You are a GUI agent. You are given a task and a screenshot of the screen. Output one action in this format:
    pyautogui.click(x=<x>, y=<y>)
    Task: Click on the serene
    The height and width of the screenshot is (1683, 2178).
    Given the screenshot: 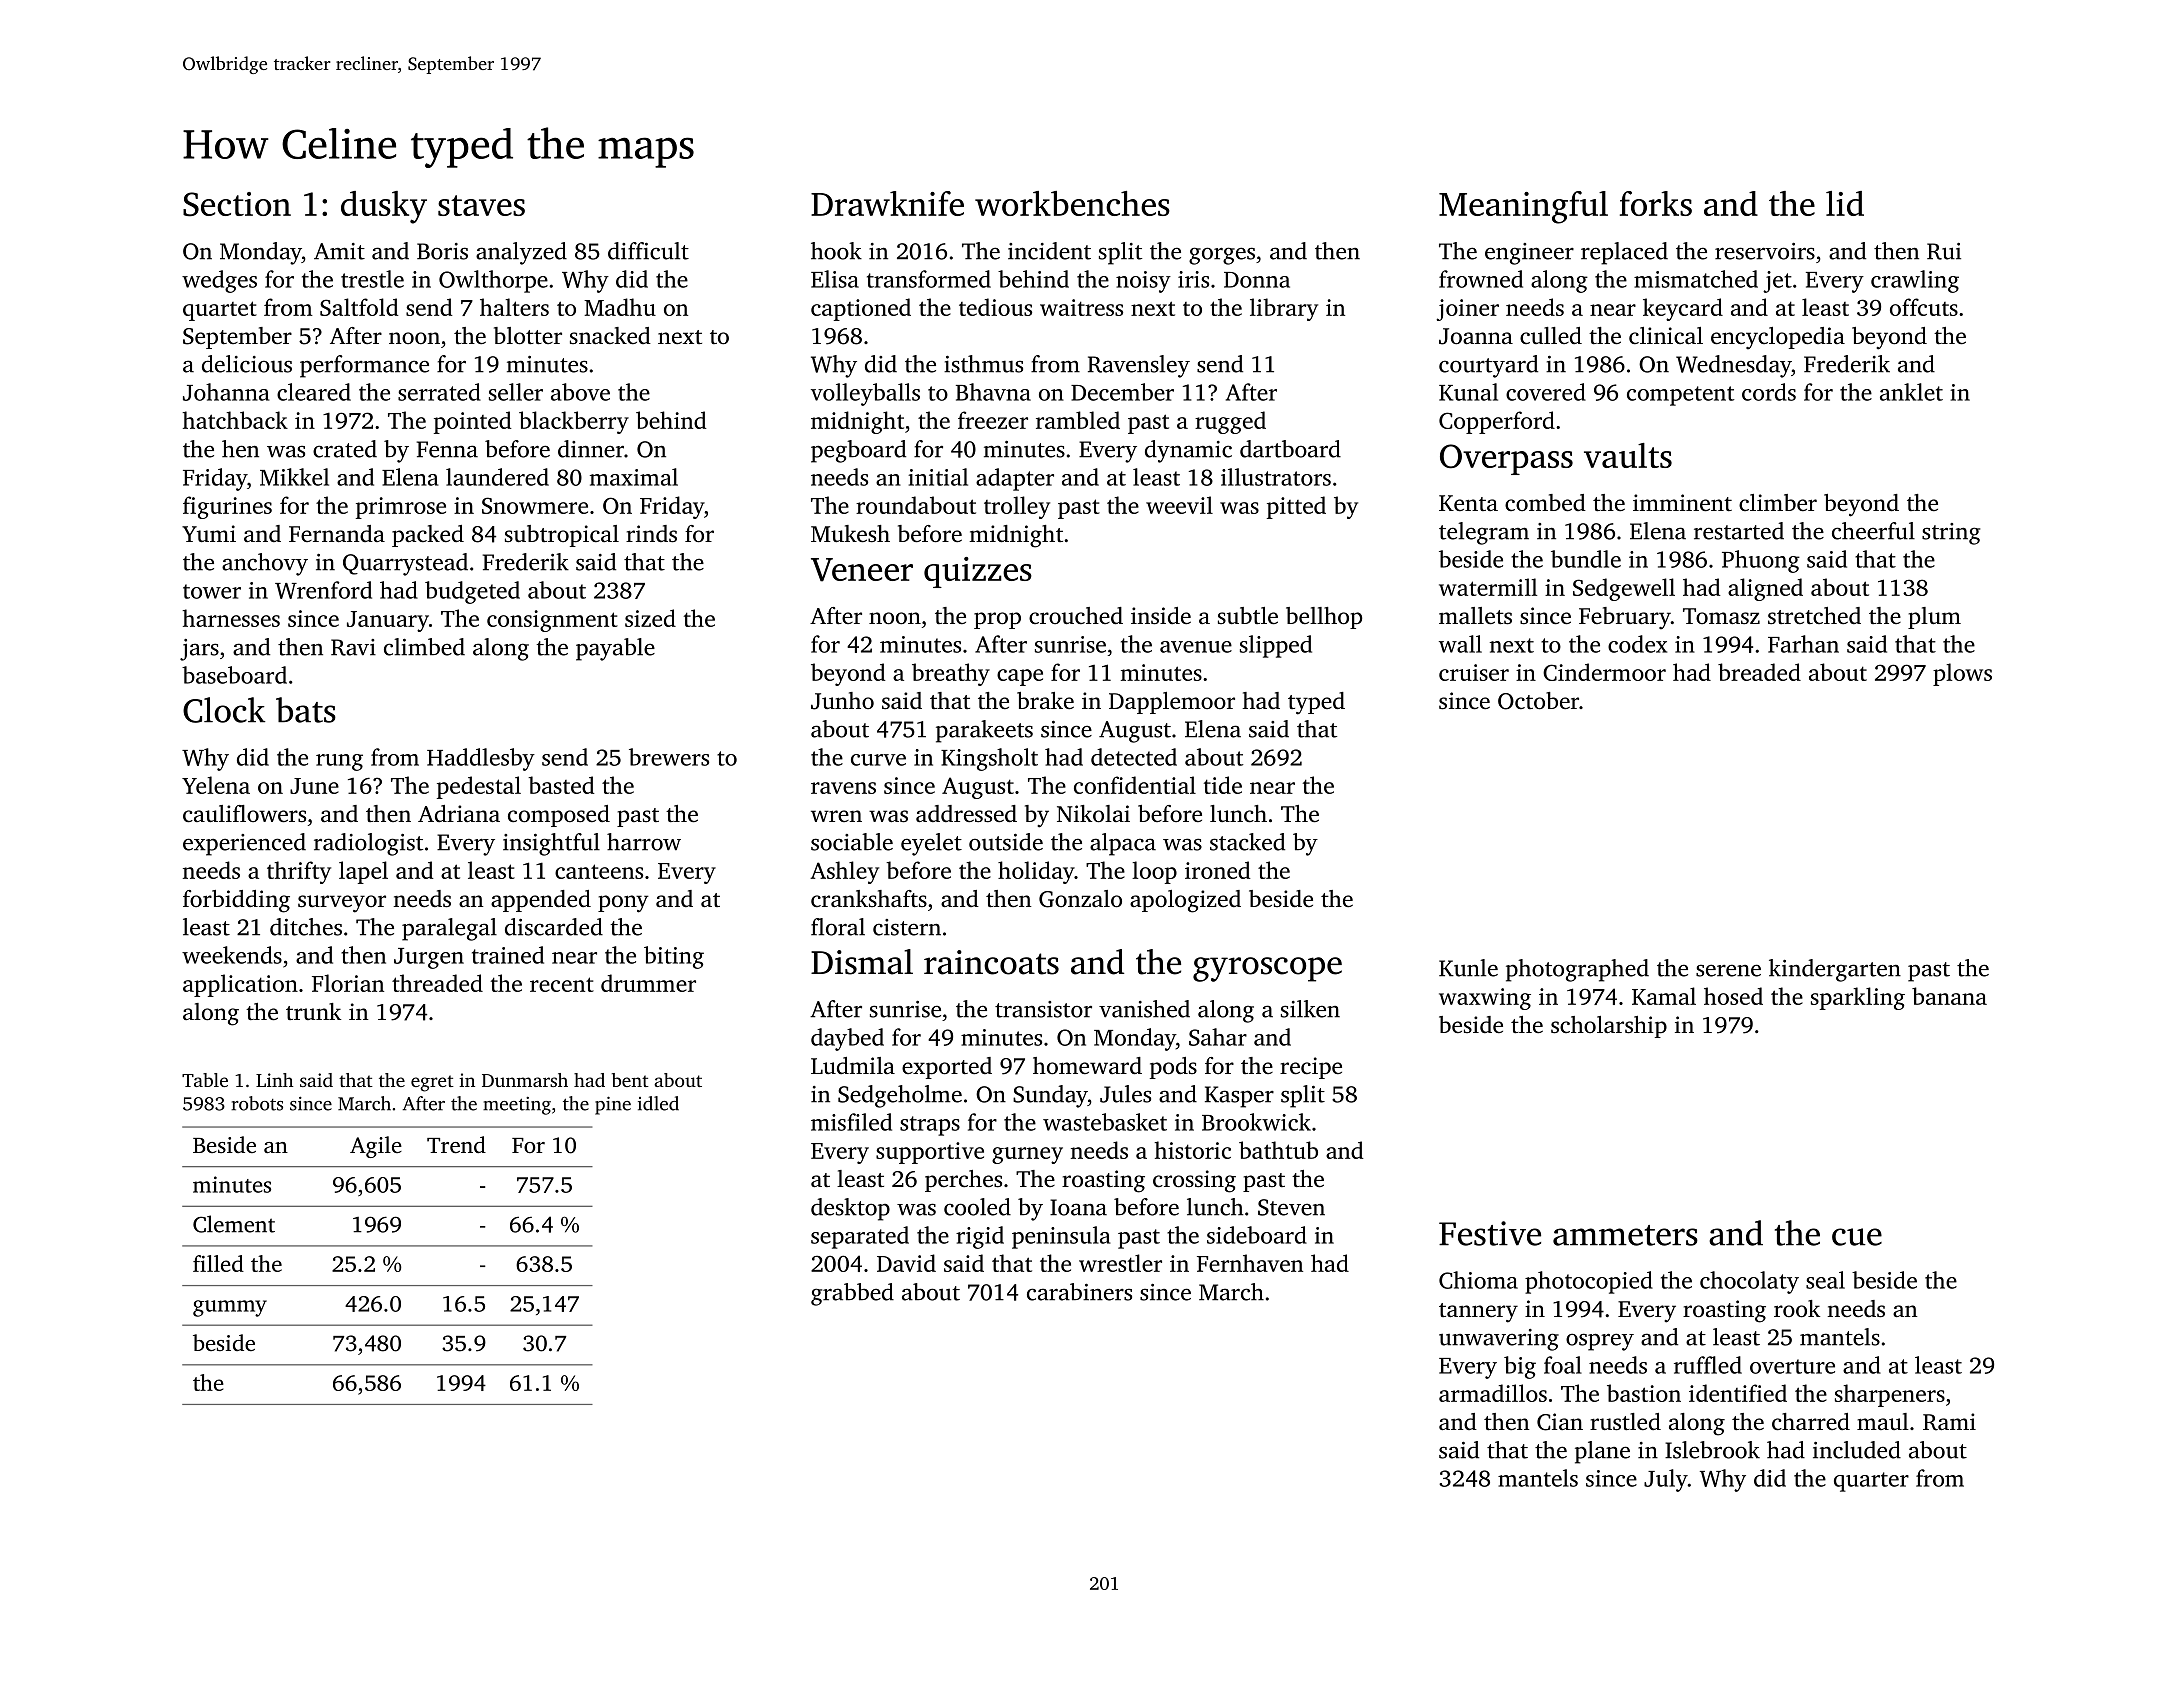 What is the action you would take?
    pyautogui.click(x=1728, y=970)
